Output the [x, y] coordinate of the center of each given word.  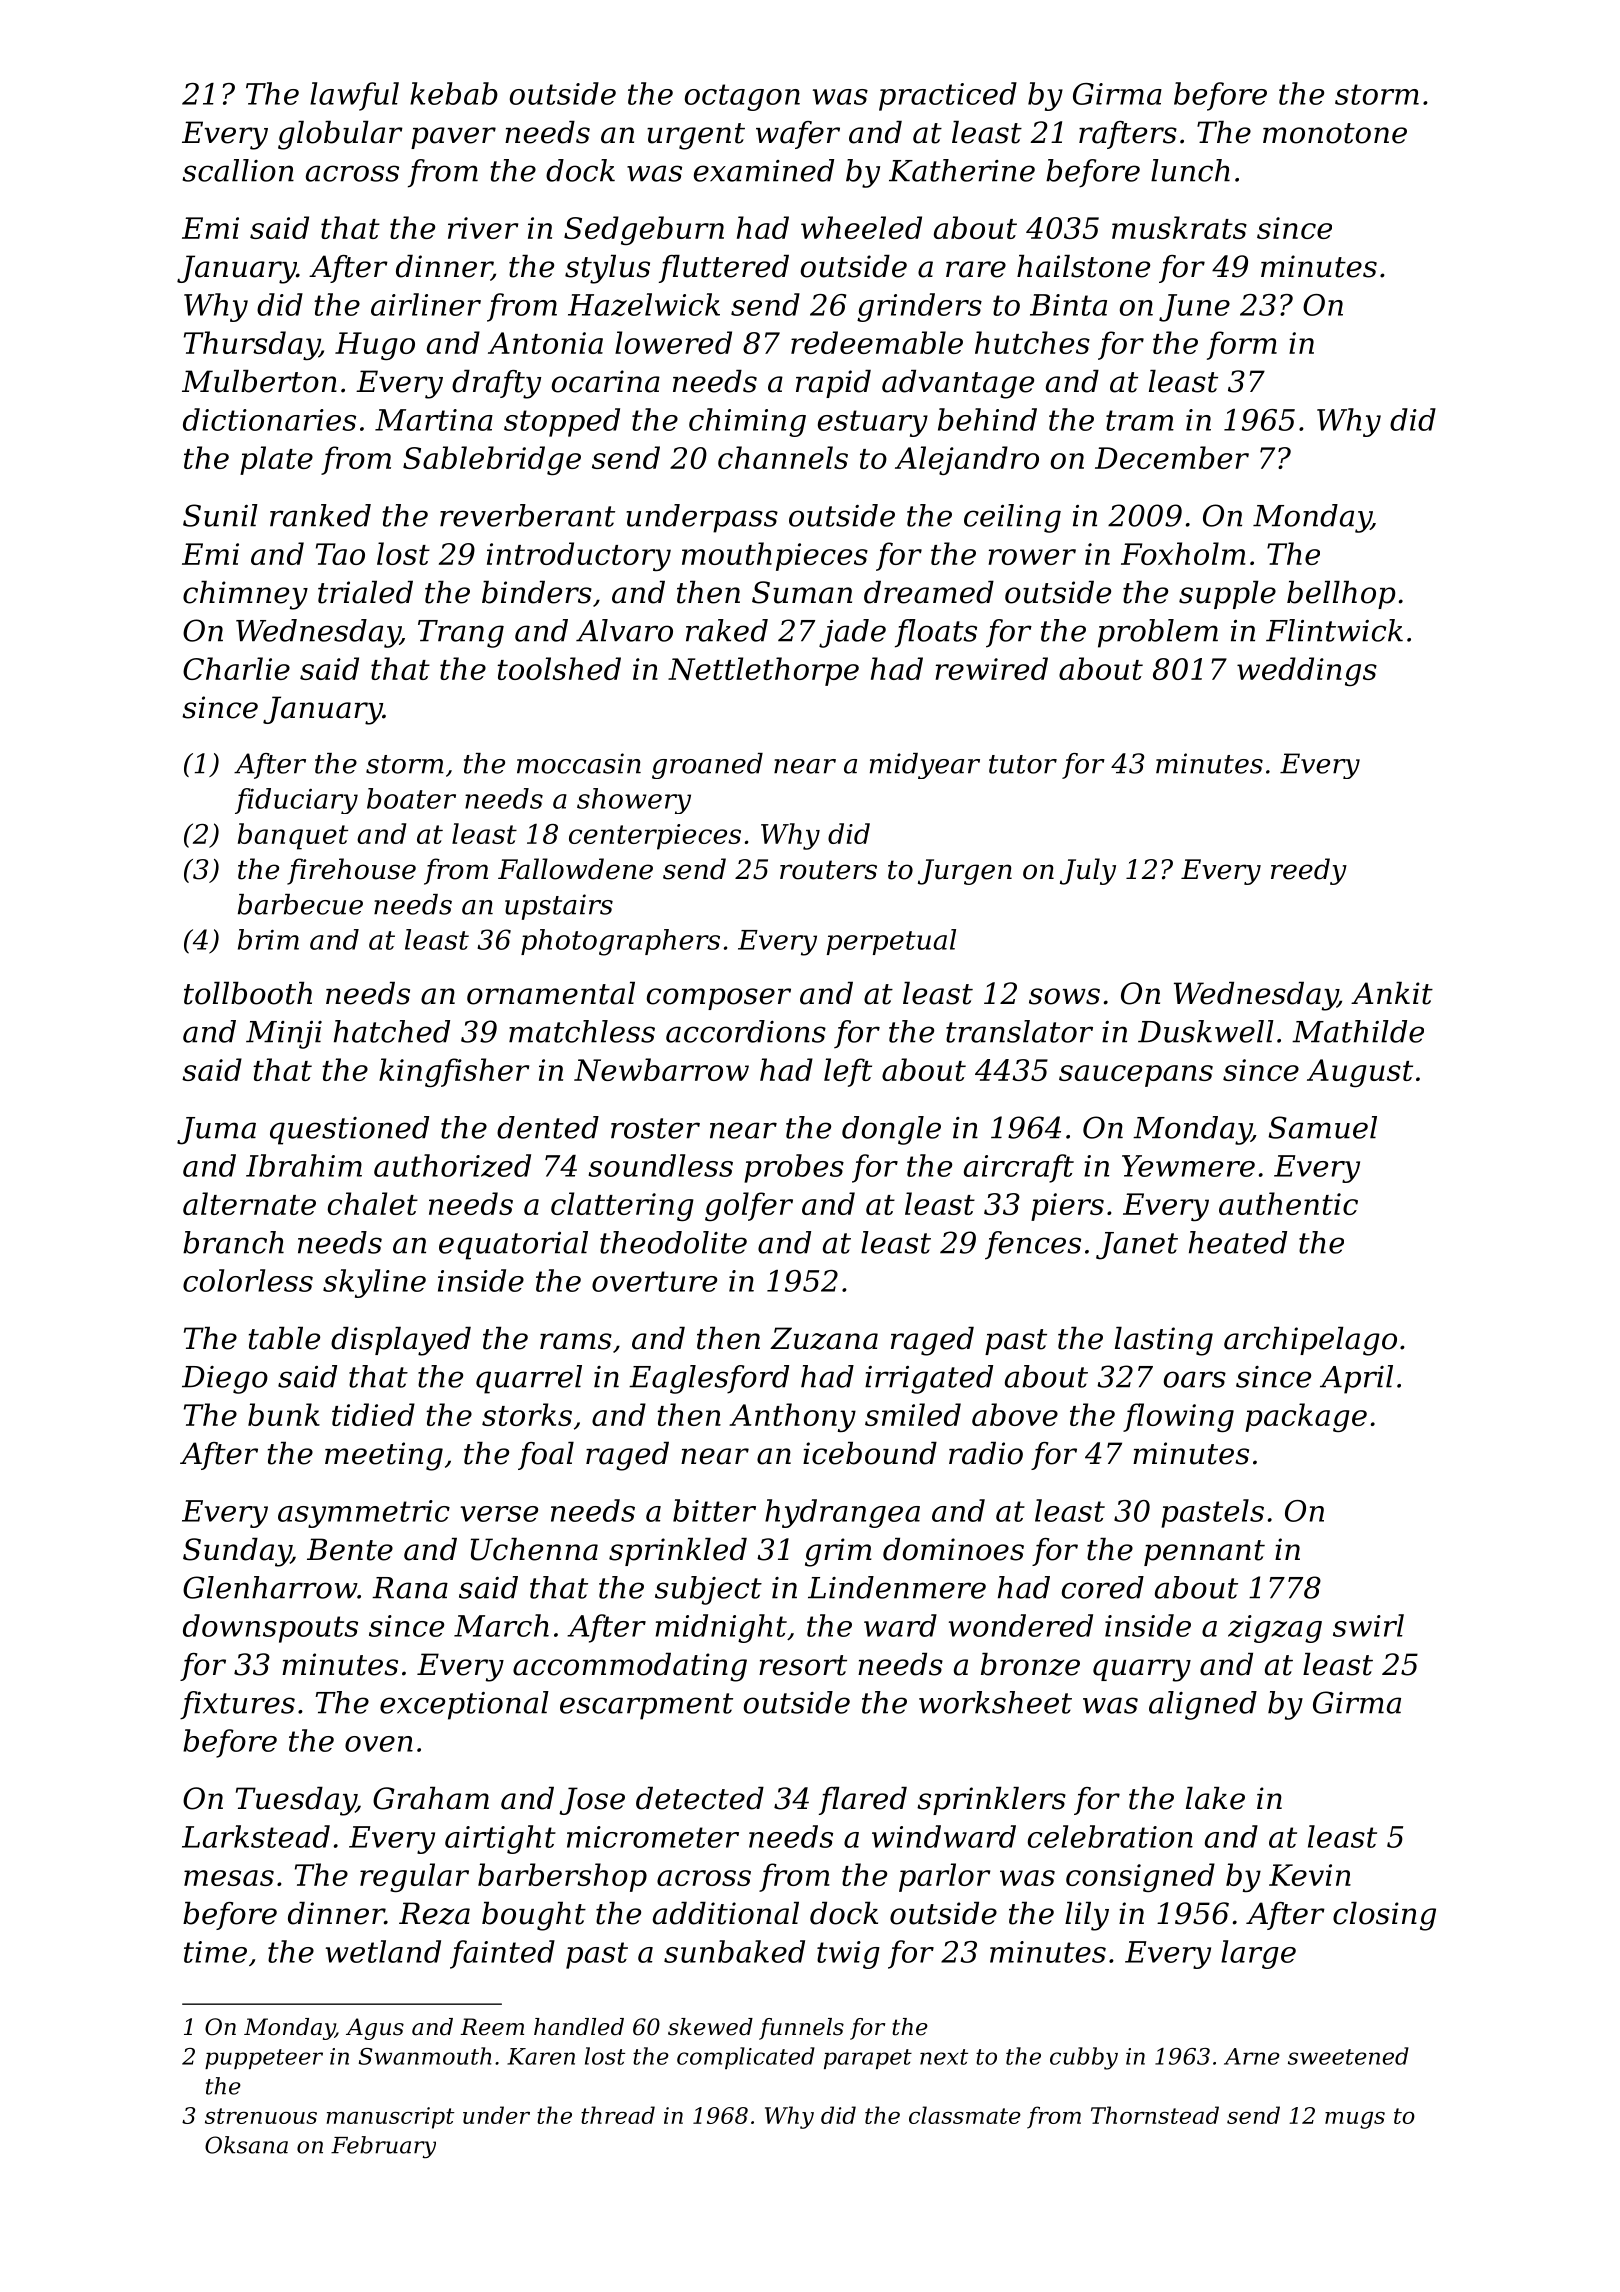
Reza [434, 1913]
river [483, 228]
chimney [245, 595]
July [1088, 871]
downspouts [270, 1628]
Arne [1252, 2056]
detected [700, 1798]
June [1194, 308]
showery [634, 801]
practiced [948, 96]
